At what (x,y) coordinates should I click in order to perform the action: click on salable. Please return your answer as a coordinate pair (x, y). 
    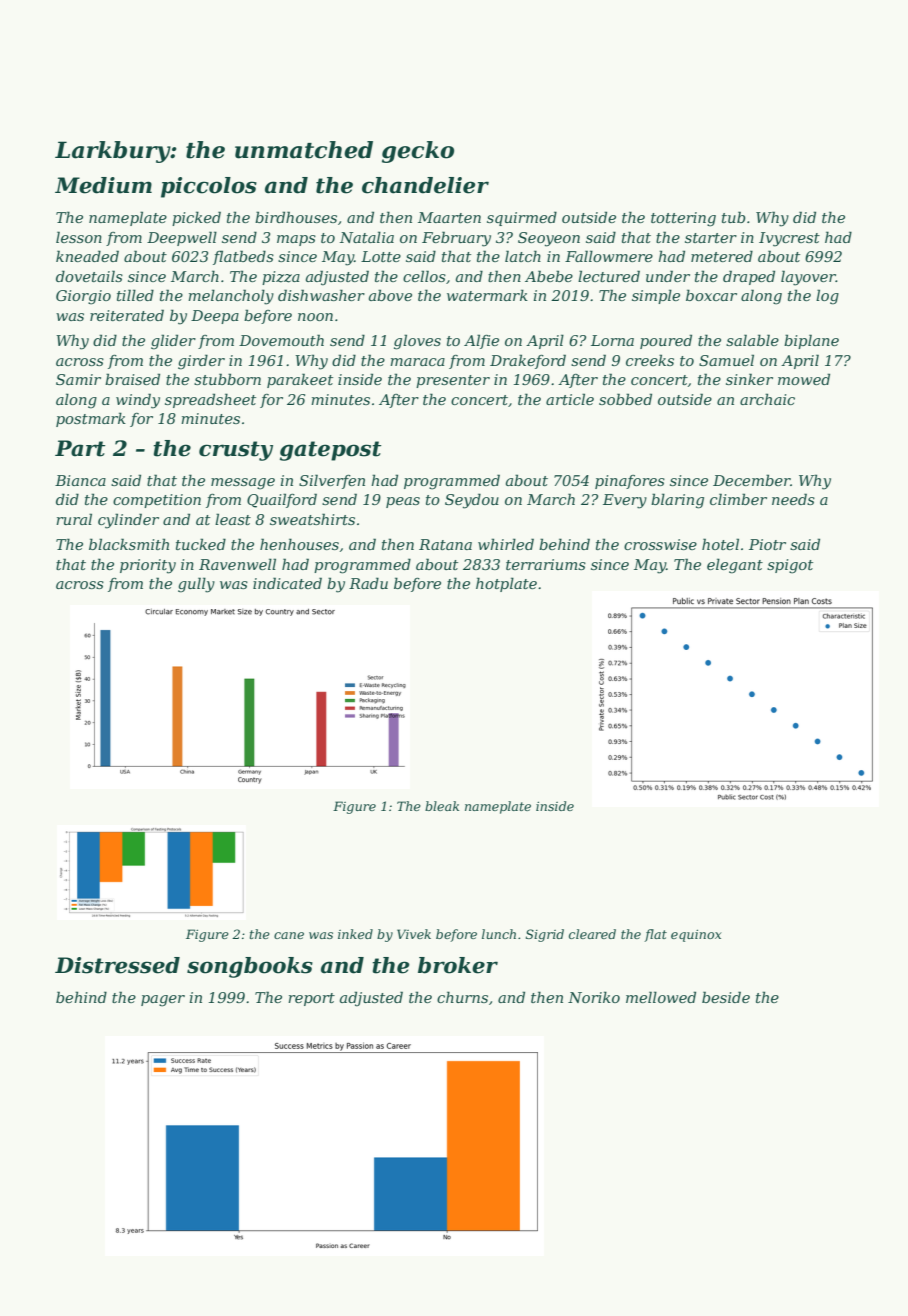
    Looking at the image, I should click on (752, 340).
